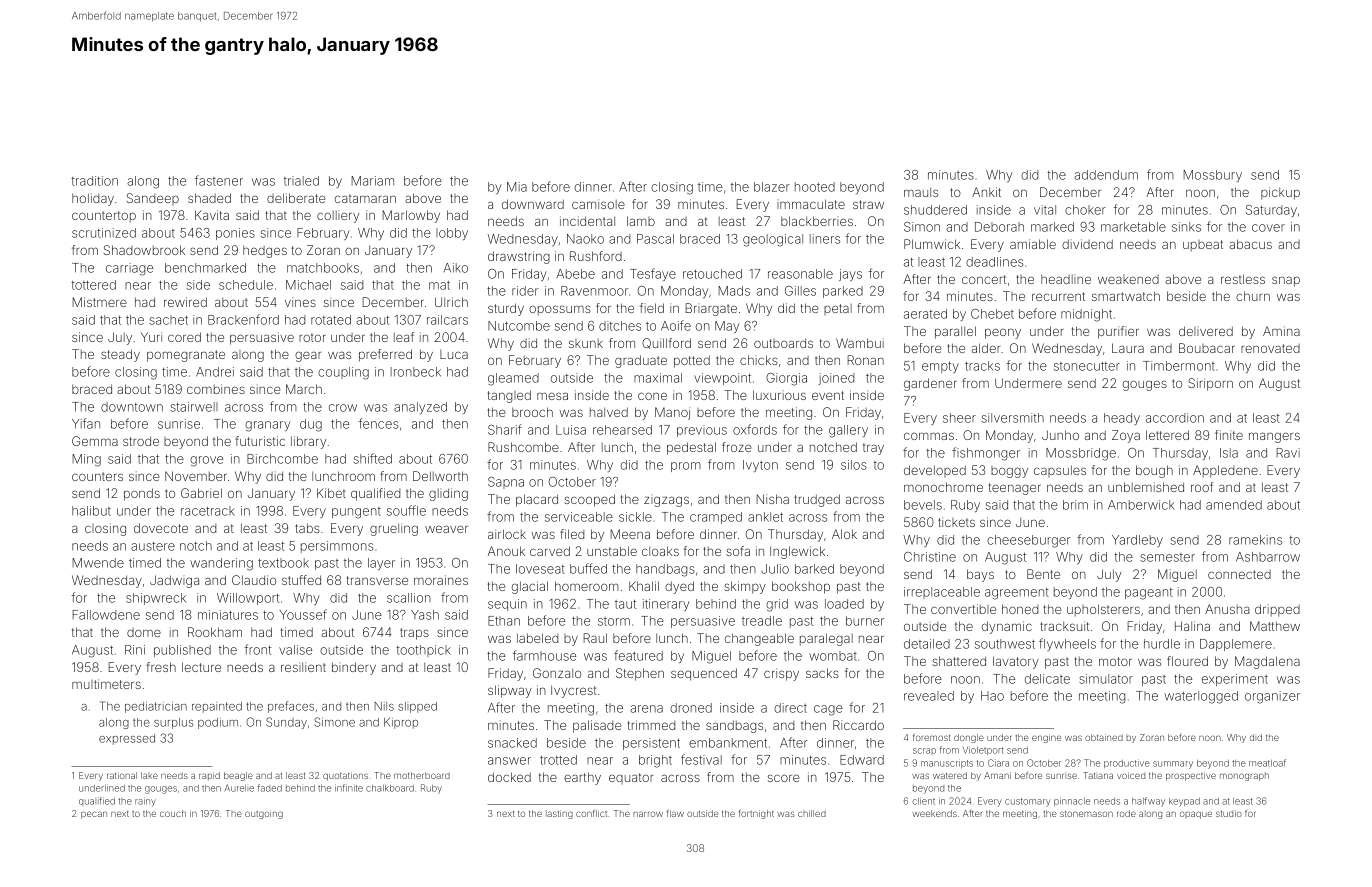 This screenshot has width=1372, height=887. Describe the element at coordinates (156, 599) in the screenshot. I see `shipwreck` at that location.
